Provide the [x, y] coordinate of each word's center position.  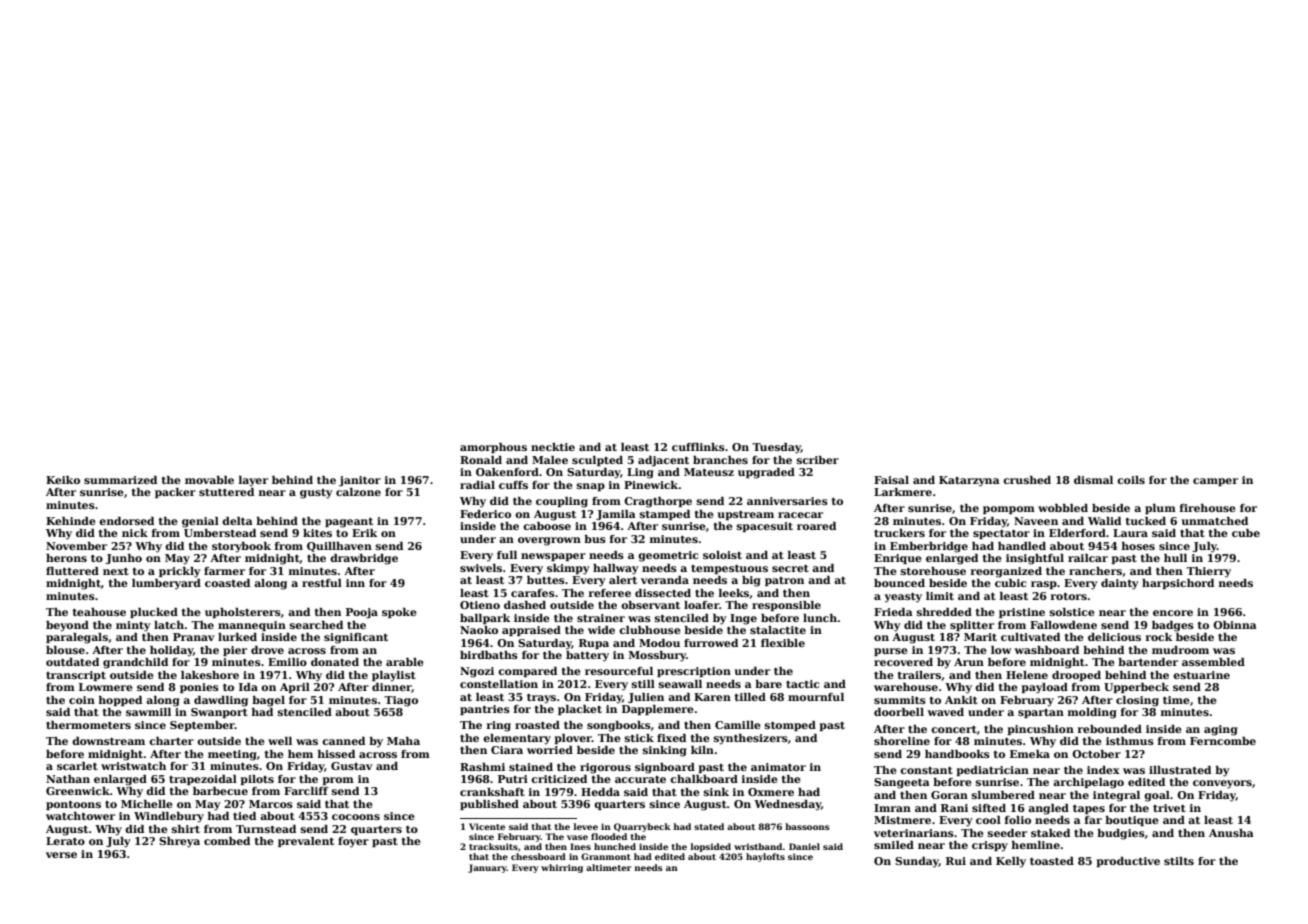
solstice [1072, 612]
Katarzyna [969, 481]
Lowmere [106, 687]
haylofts [765, 857]
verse [61, 855]
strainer [601, 618]
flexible [783, 643]
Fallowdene [1063, 625]
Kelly [1011, 862]
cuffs [513, 485]
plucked [154, 613]
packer [175, 493]
